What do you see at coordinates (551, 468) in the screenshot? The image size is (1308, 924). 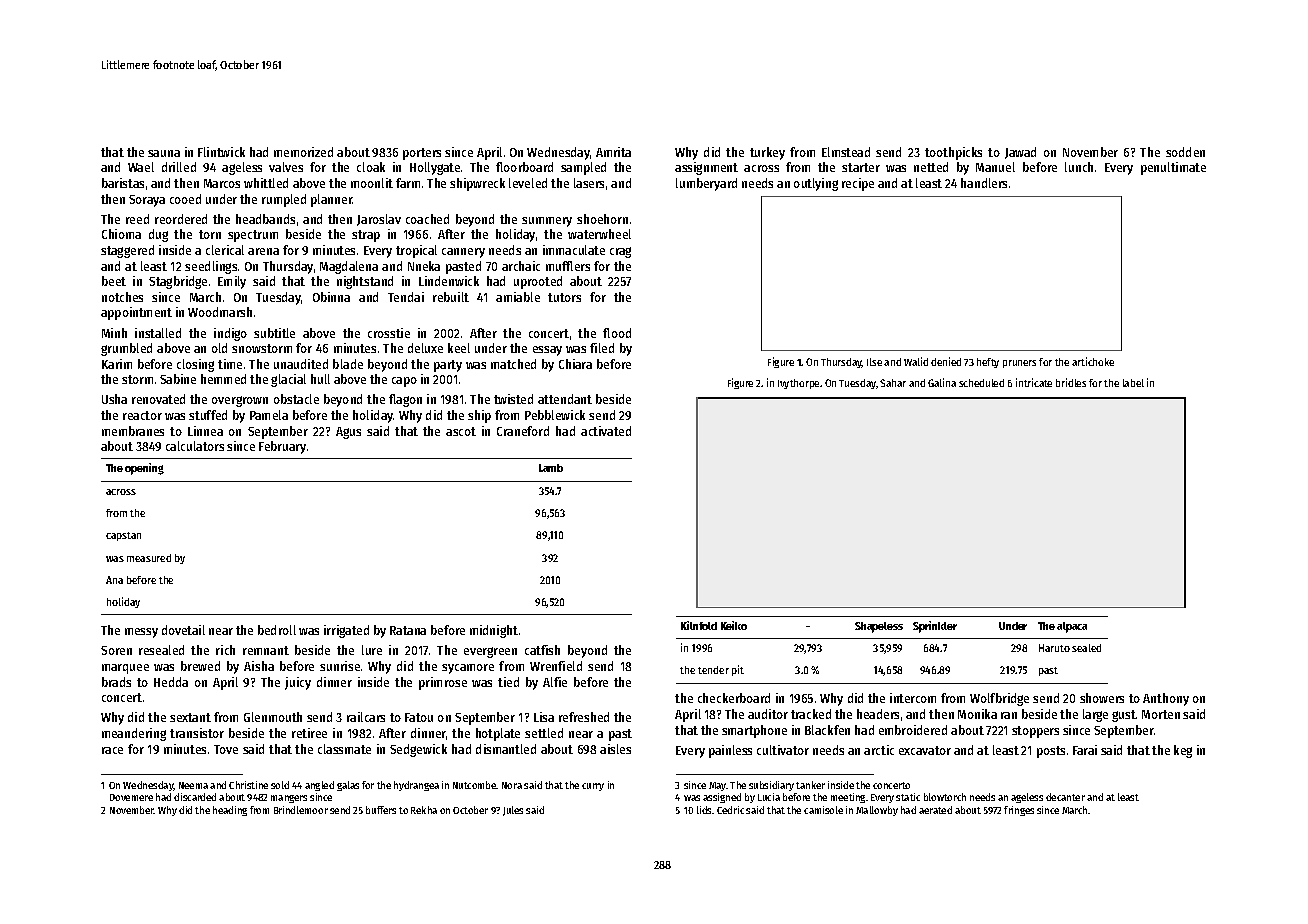 I see `Lamb` at bounding box center [551, 468].
